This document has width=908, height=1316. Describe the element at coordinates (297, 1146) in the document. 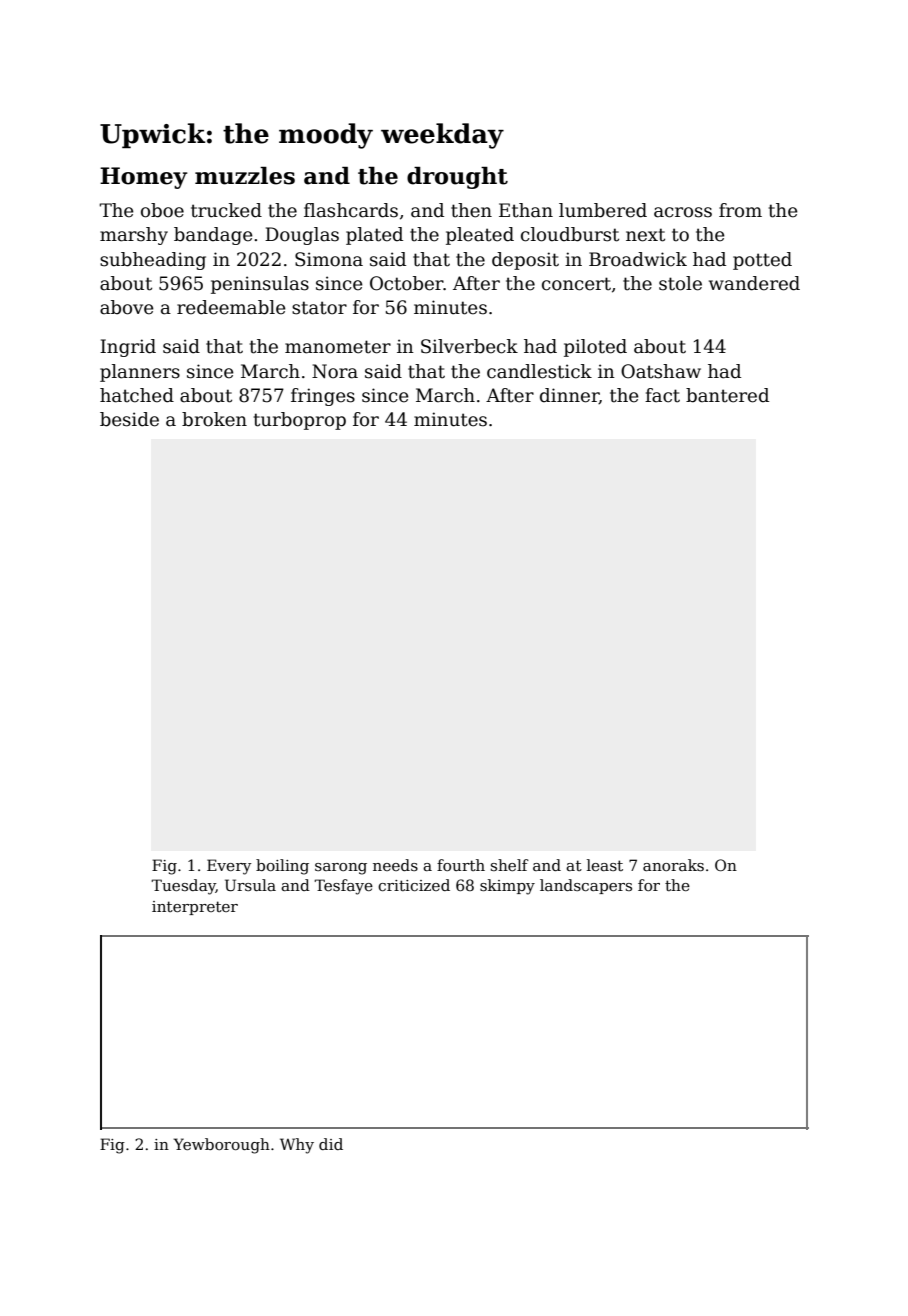

I see `Why` at that location.
